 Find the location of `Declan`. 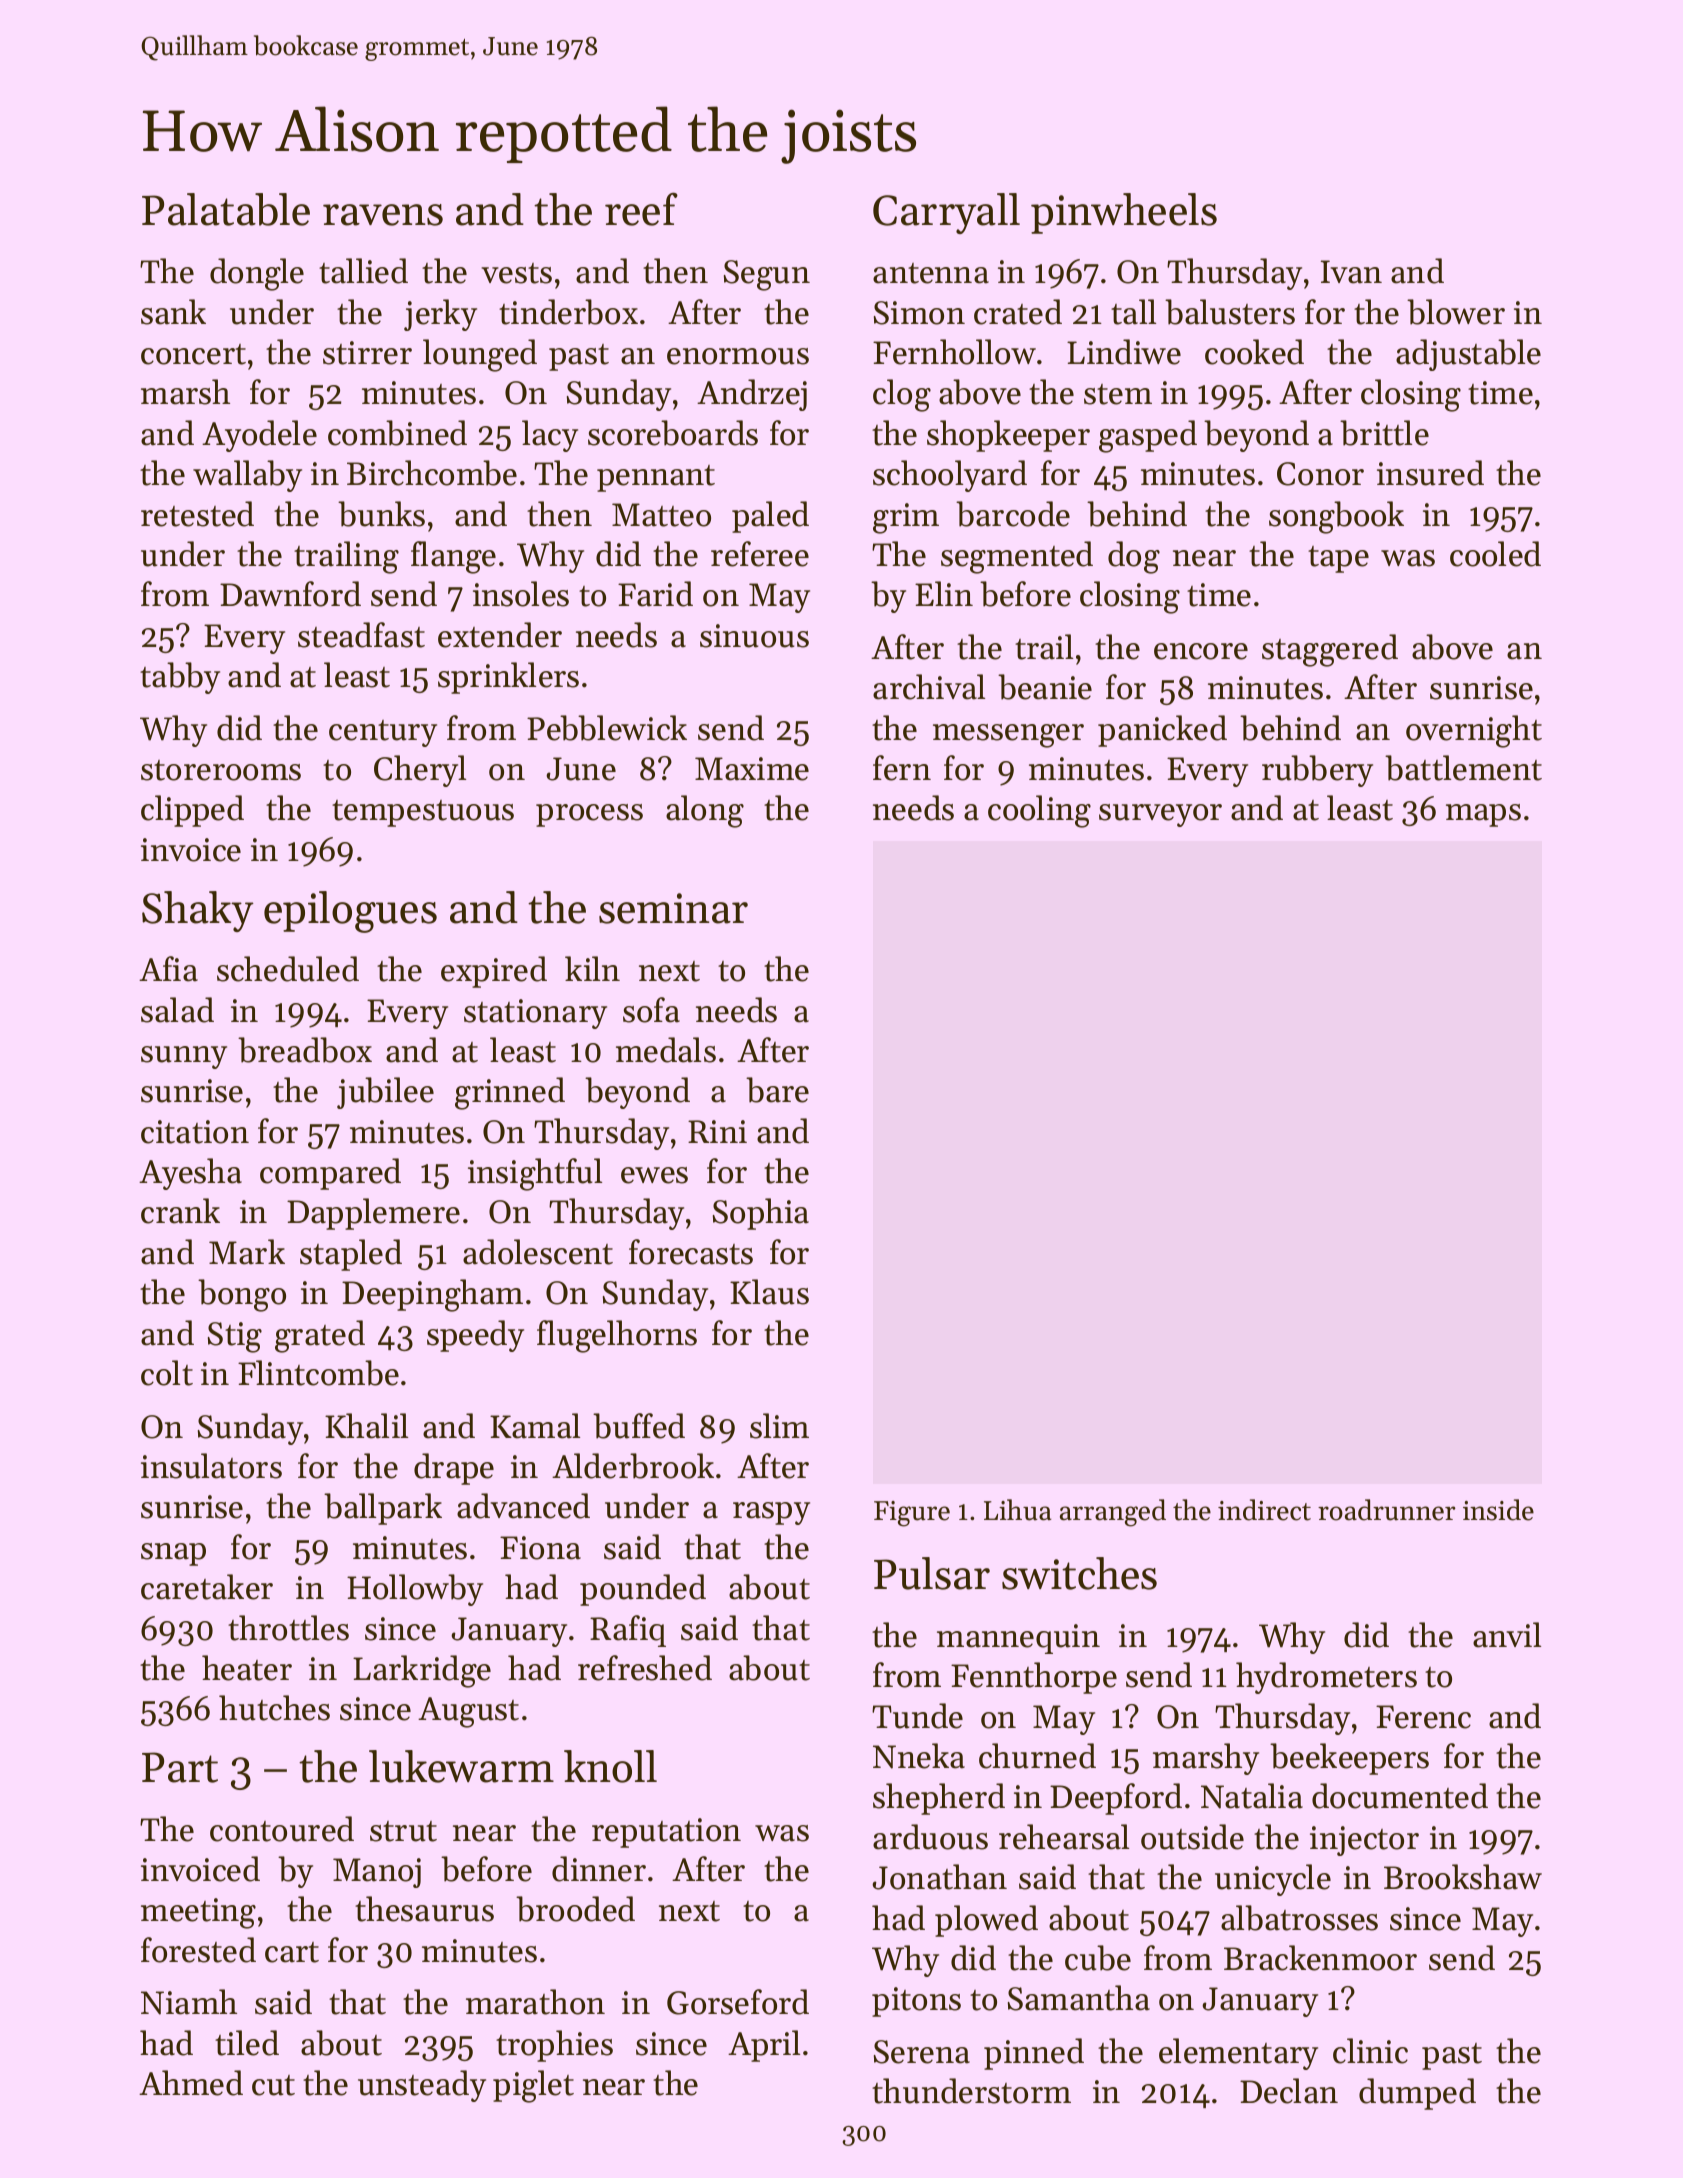

Declan is located at coordinates (1289, 2091).
